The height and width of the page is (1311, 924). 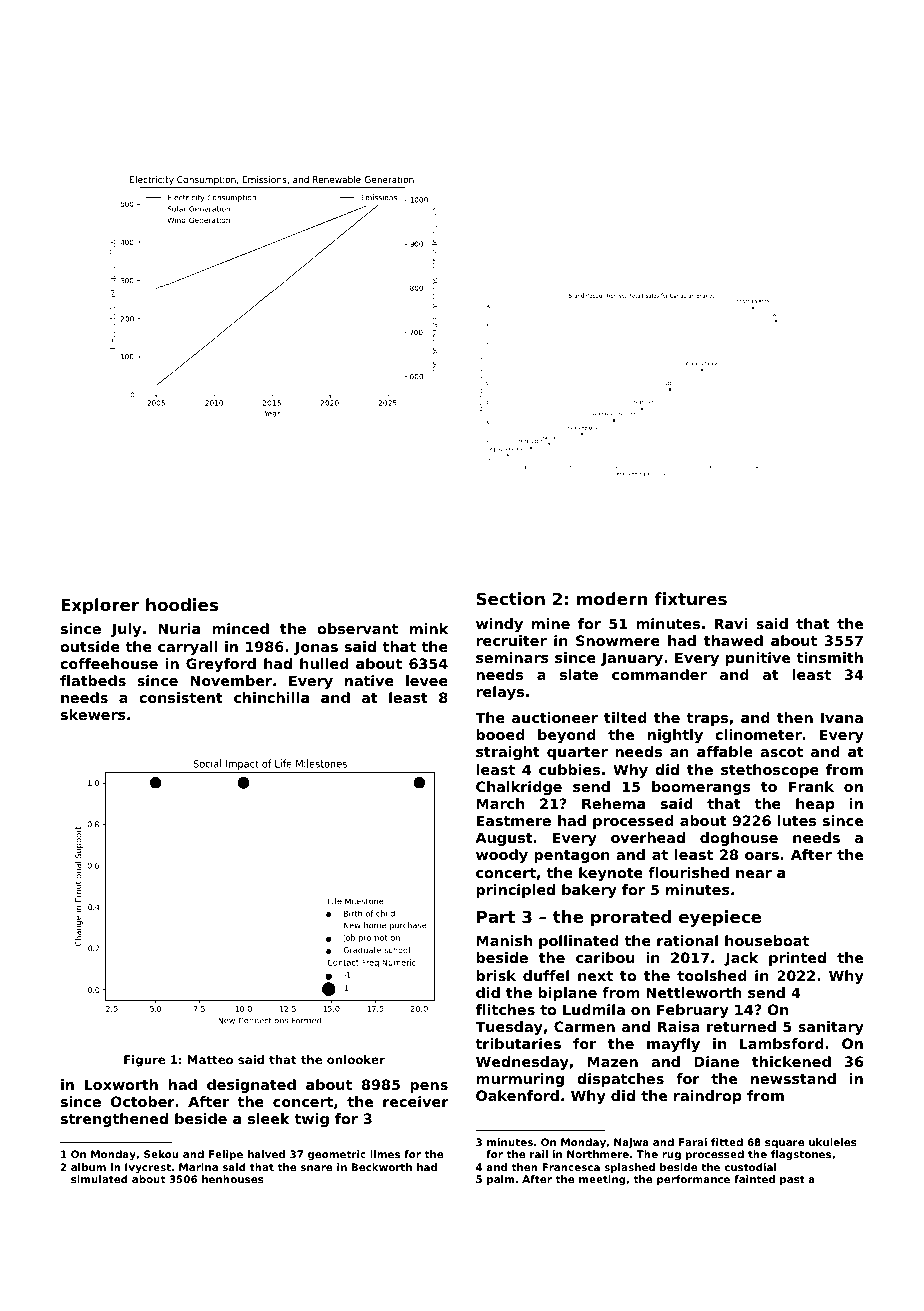 What do you see at coordinates (502, 856) in the page?
I see `woody` at bounding box center [502, 856].
